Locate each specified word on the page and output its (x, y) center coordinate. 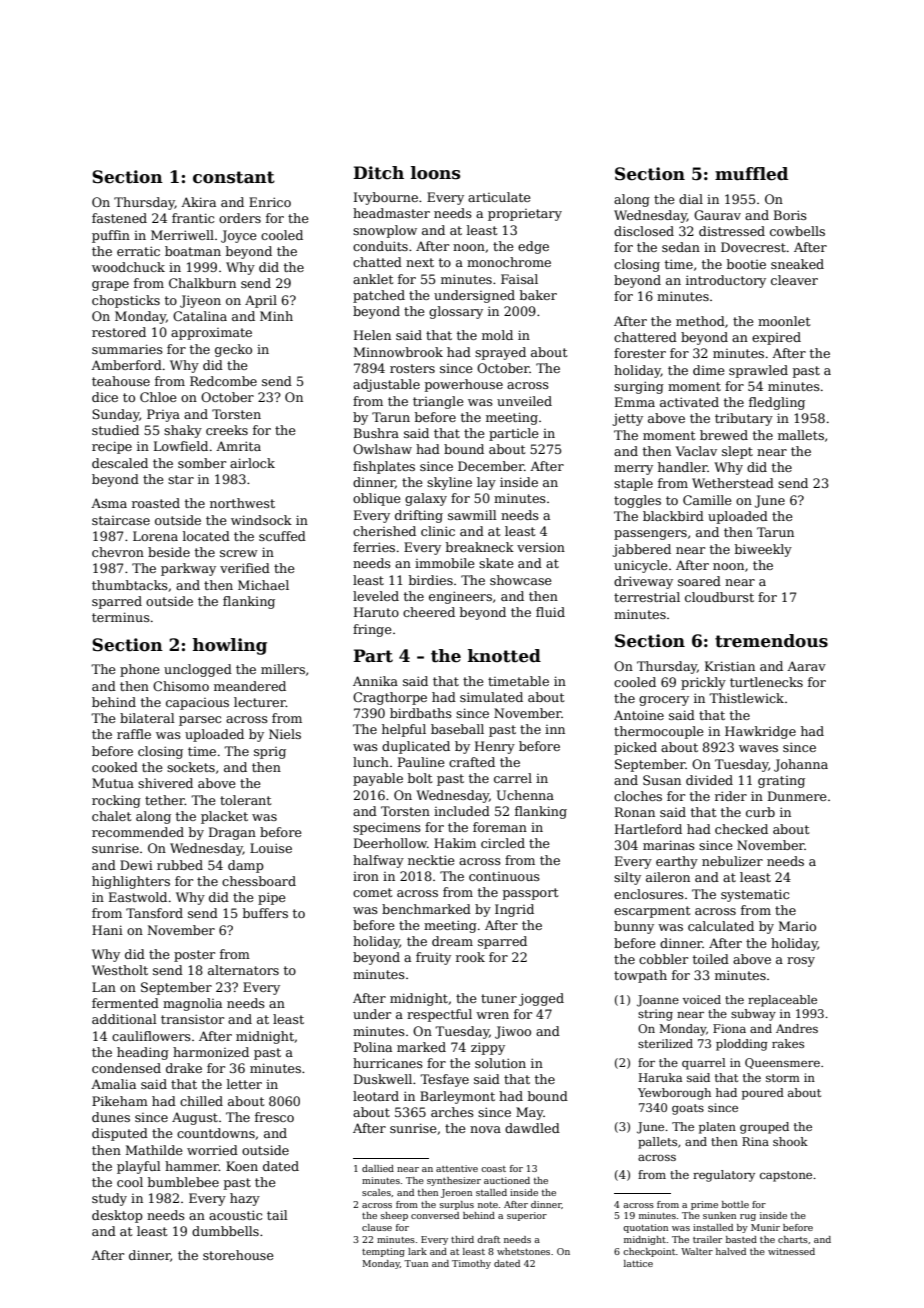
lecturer (260, 702)
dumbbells (225, 1231)
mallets (801, 435)
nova (485, 1129)
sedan (681, 247)
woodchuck (128, 267)
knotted (504, 656)
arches (452, 1112)
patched (379, 296)
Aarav (806, 666)
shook (790, 1141)
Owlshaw (382, 449)
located (206, 536)
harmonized (211, 1052)
